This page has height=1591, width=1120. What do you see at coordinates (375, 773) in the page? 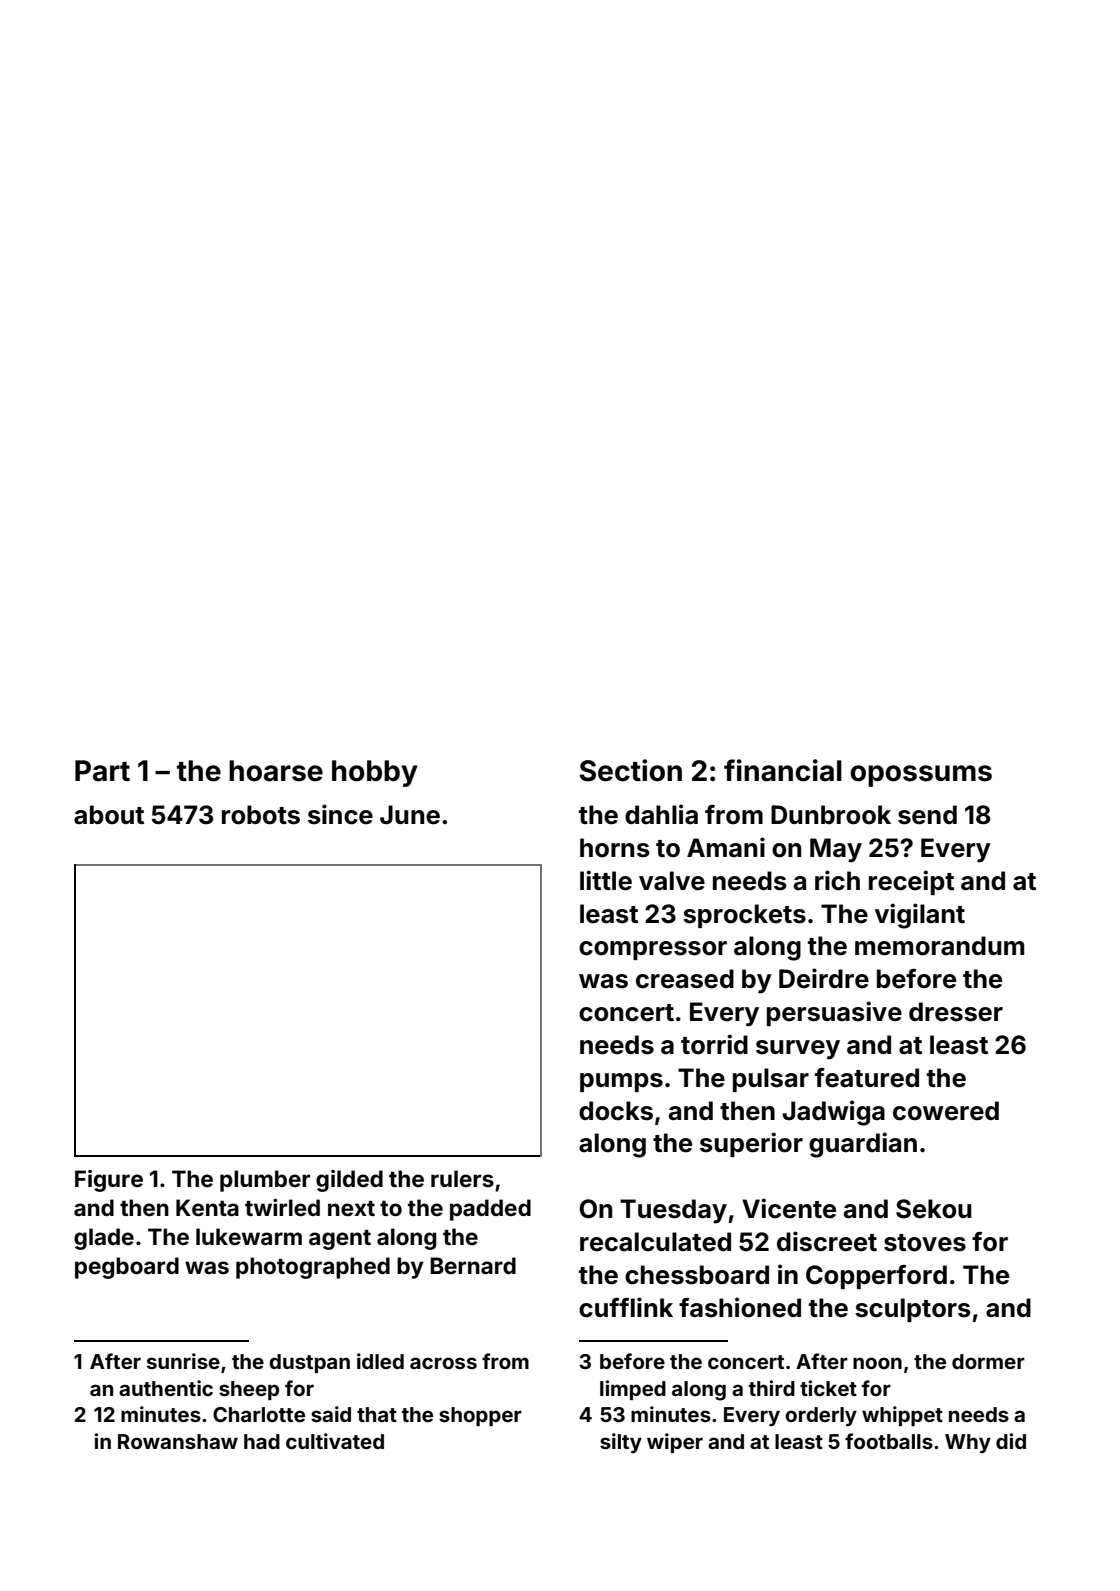
I see `hobby` at bounding box center [375, 773].
